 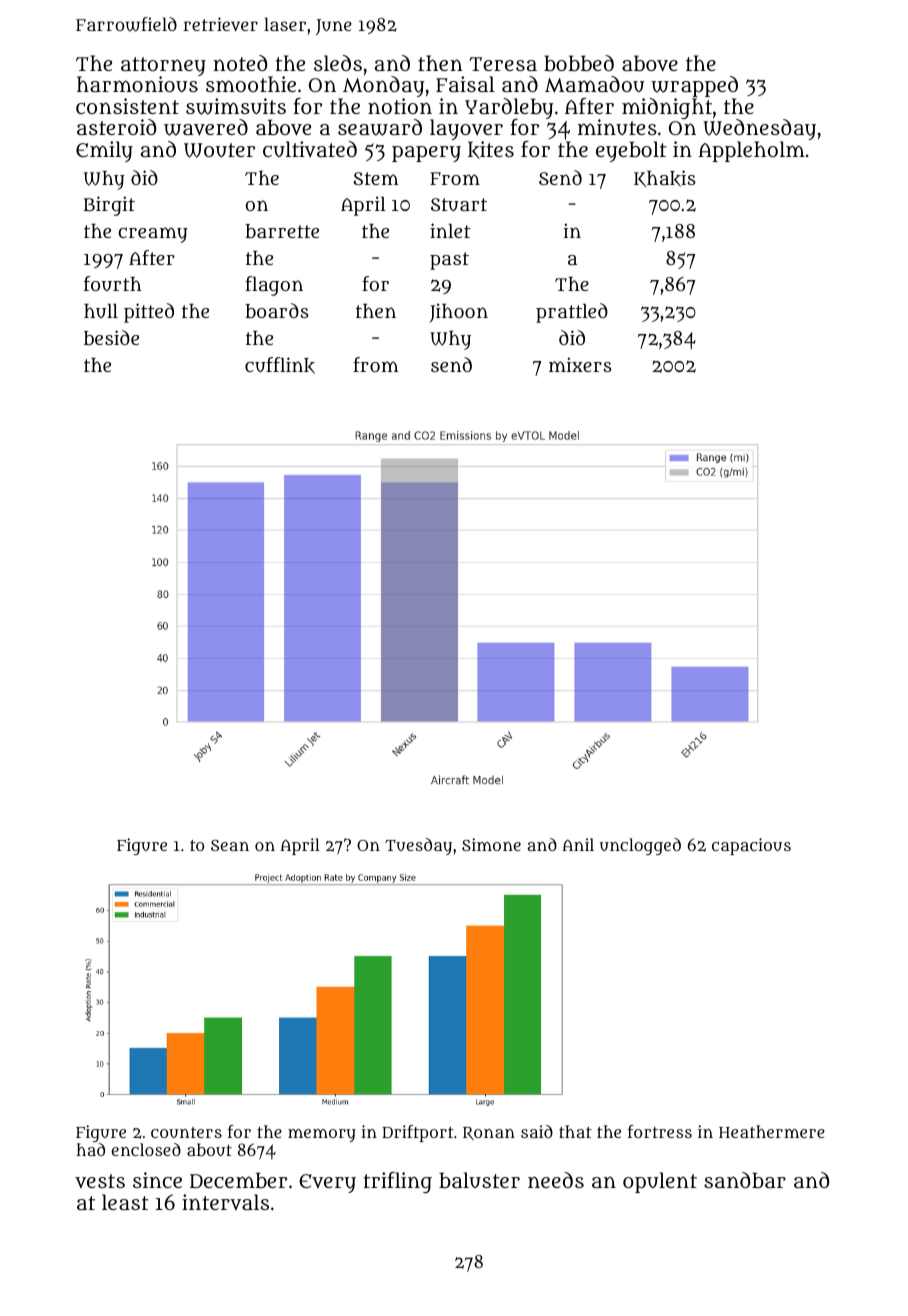 I want to click on Sean, so click(x=230, y=845).
